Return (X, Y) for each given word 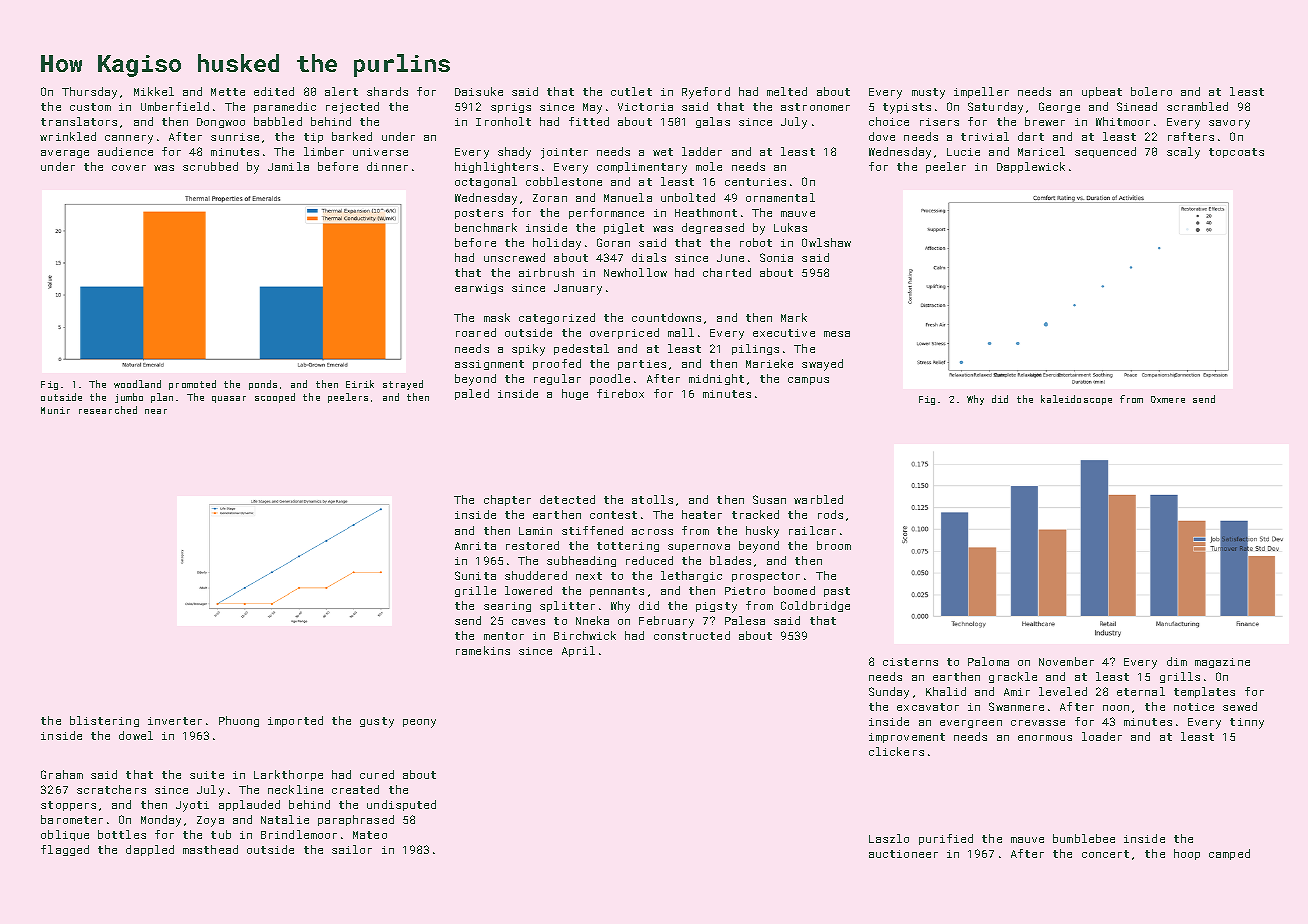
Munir (55, 410)
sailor (352, 849)
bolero (1151, 91)
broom (834, 545)
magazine (1222, 663)
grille (475, 591)
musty (928, 93)
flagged (65, 850)
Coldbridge (815, 606)
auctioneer (903, 854)
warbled (818, 499)
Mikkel (154, 91)
